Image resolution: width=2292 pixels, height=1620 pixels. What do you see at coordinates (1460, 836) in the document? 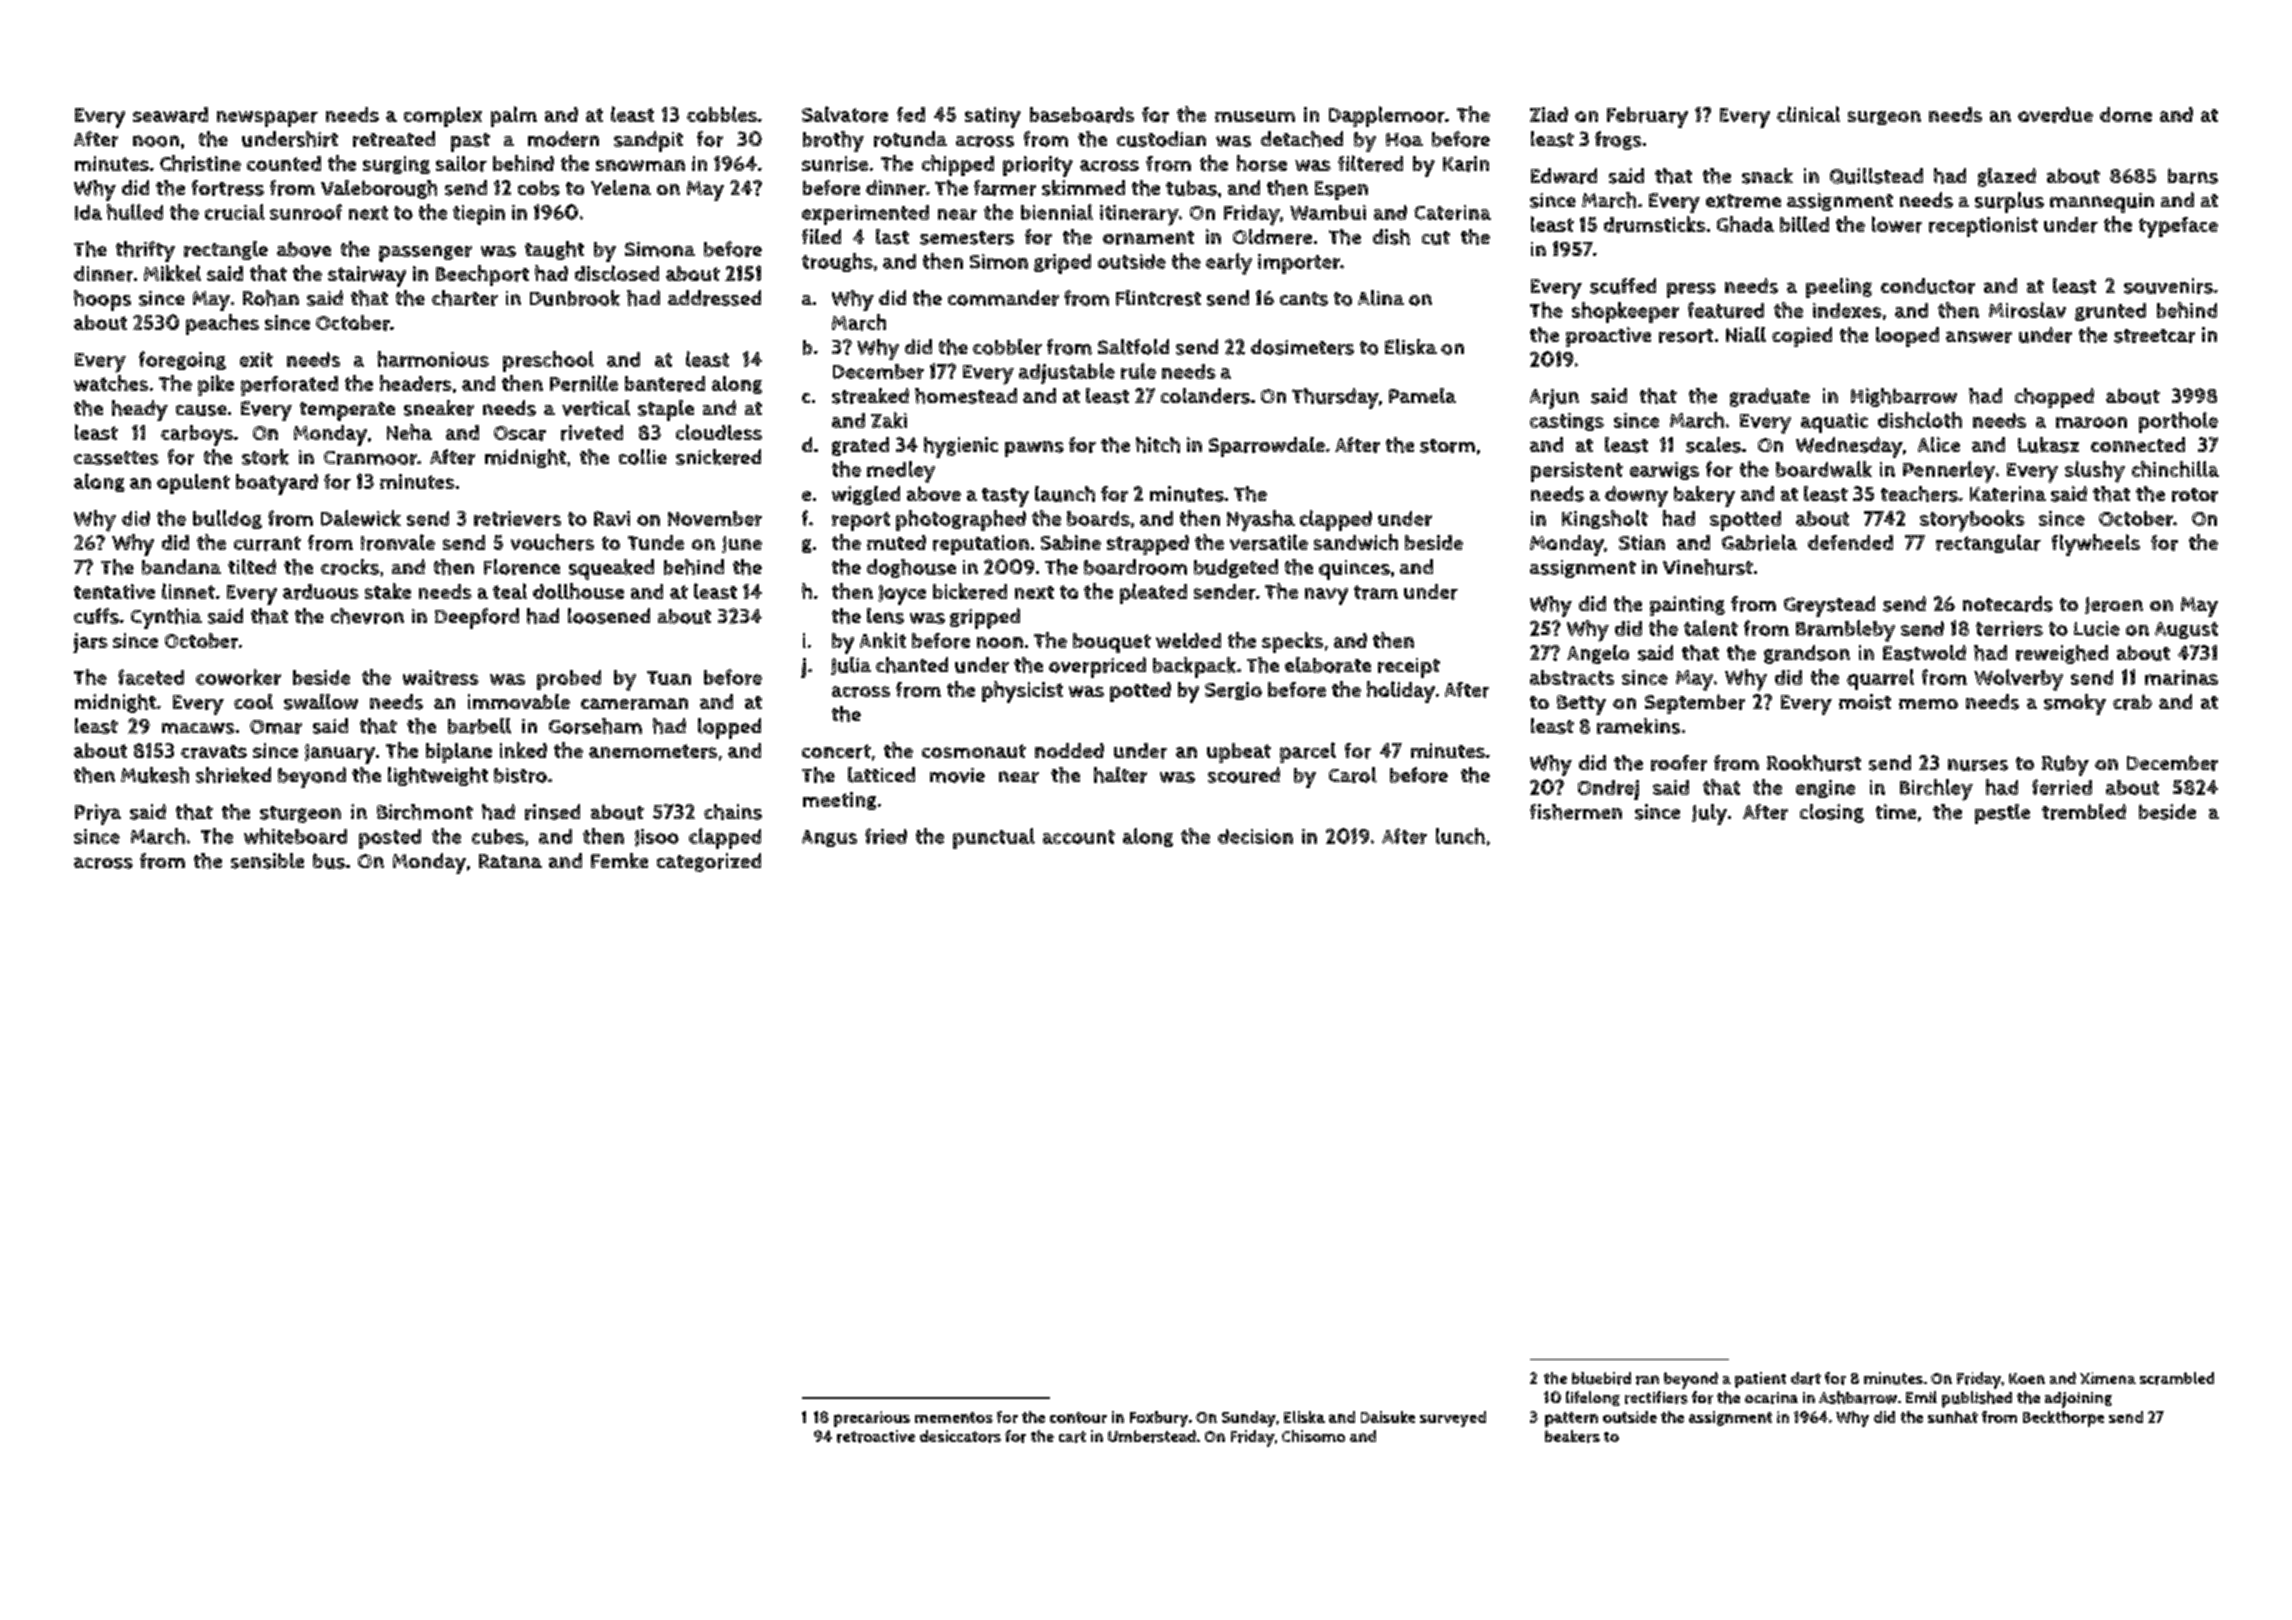
I see `lunch` at bounding box center [1460, 836].
